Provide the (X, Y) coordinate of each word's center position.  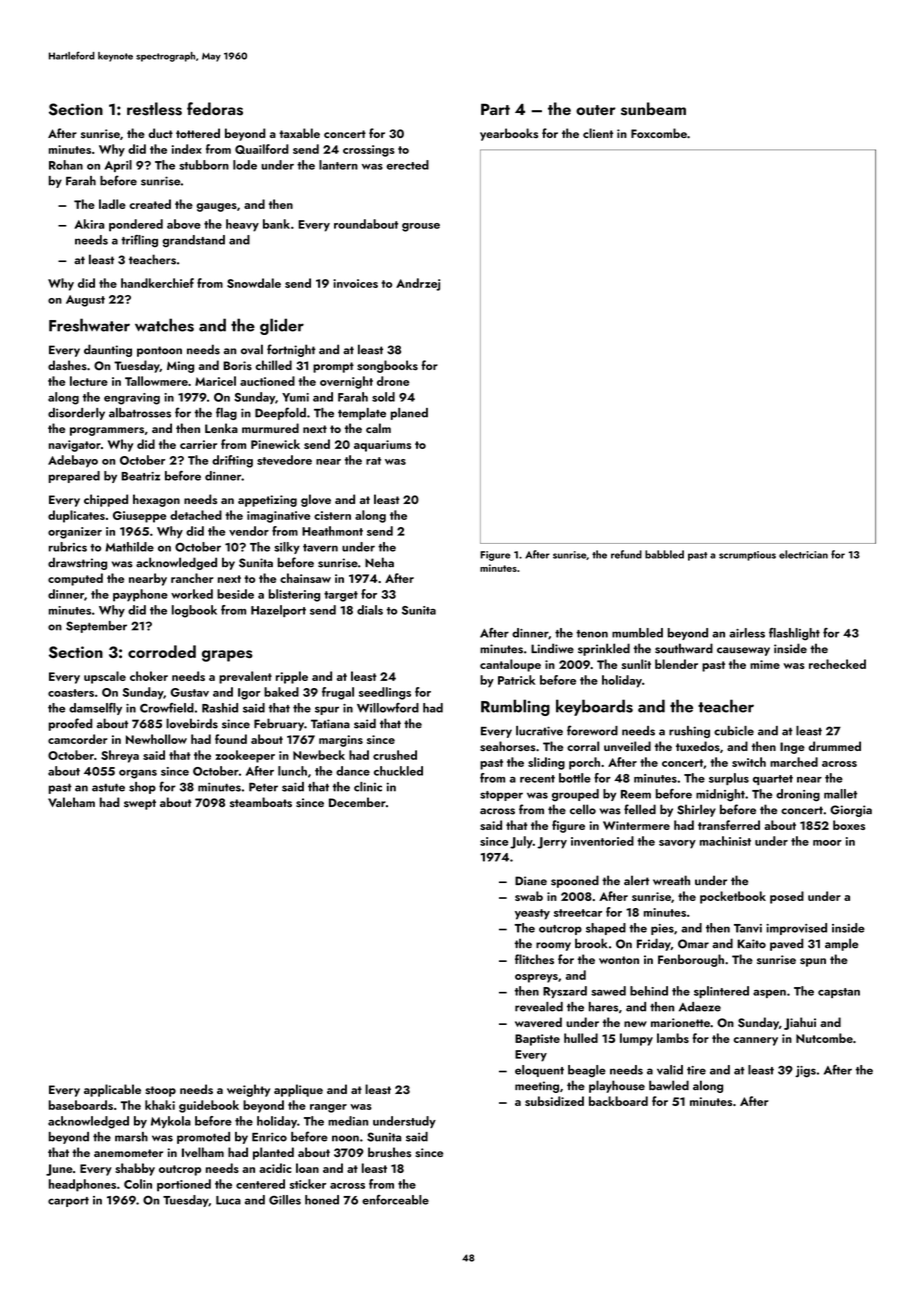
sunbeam (653, 109)
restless (154, 109)
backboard (618, 1101)
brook (591, 943)
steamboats (261, 802)
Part (495, 109)
